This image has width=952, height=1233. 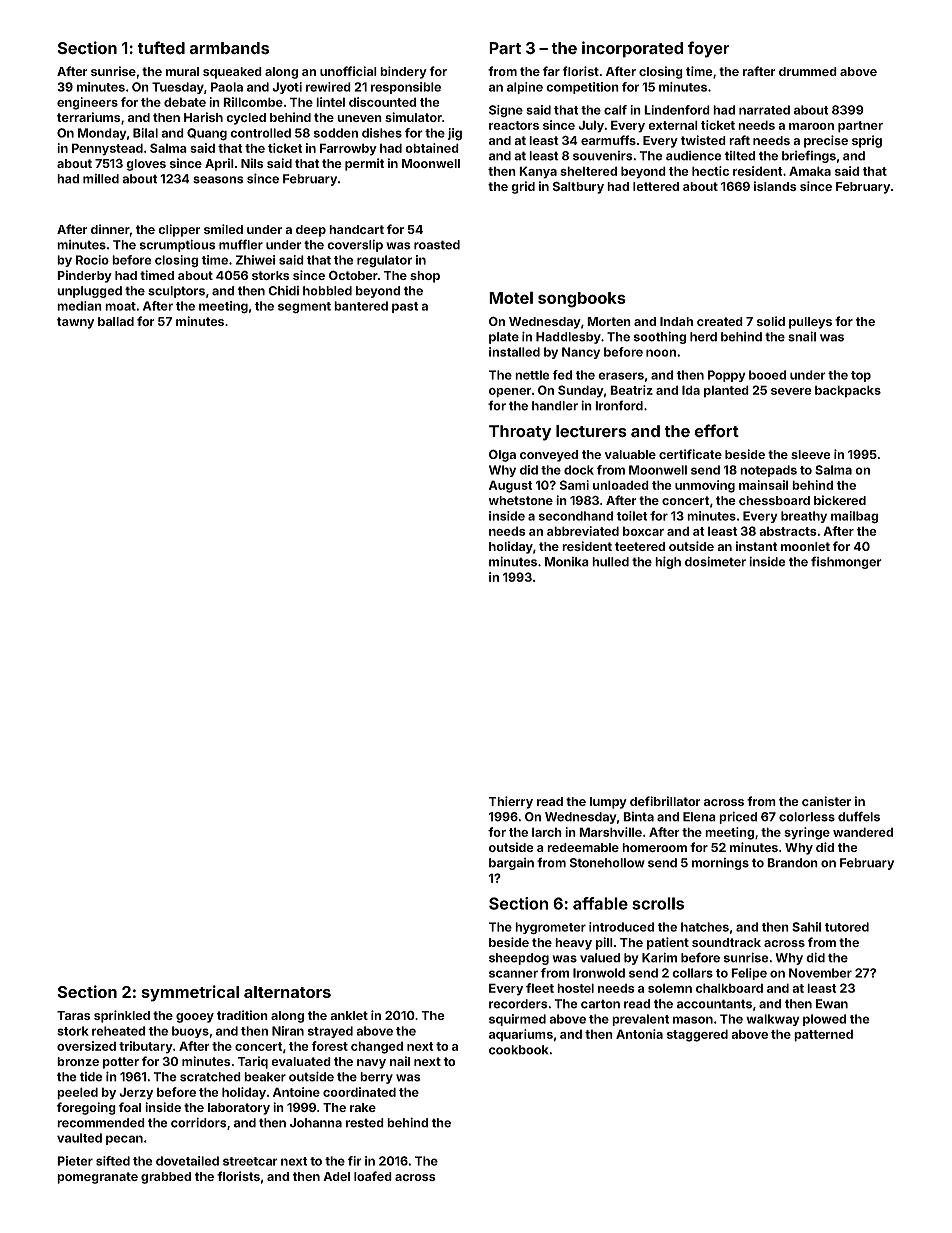 What do you see at coordinates (161, 48) in the image?
I see `tufted` at bounding box center [161, 48].
